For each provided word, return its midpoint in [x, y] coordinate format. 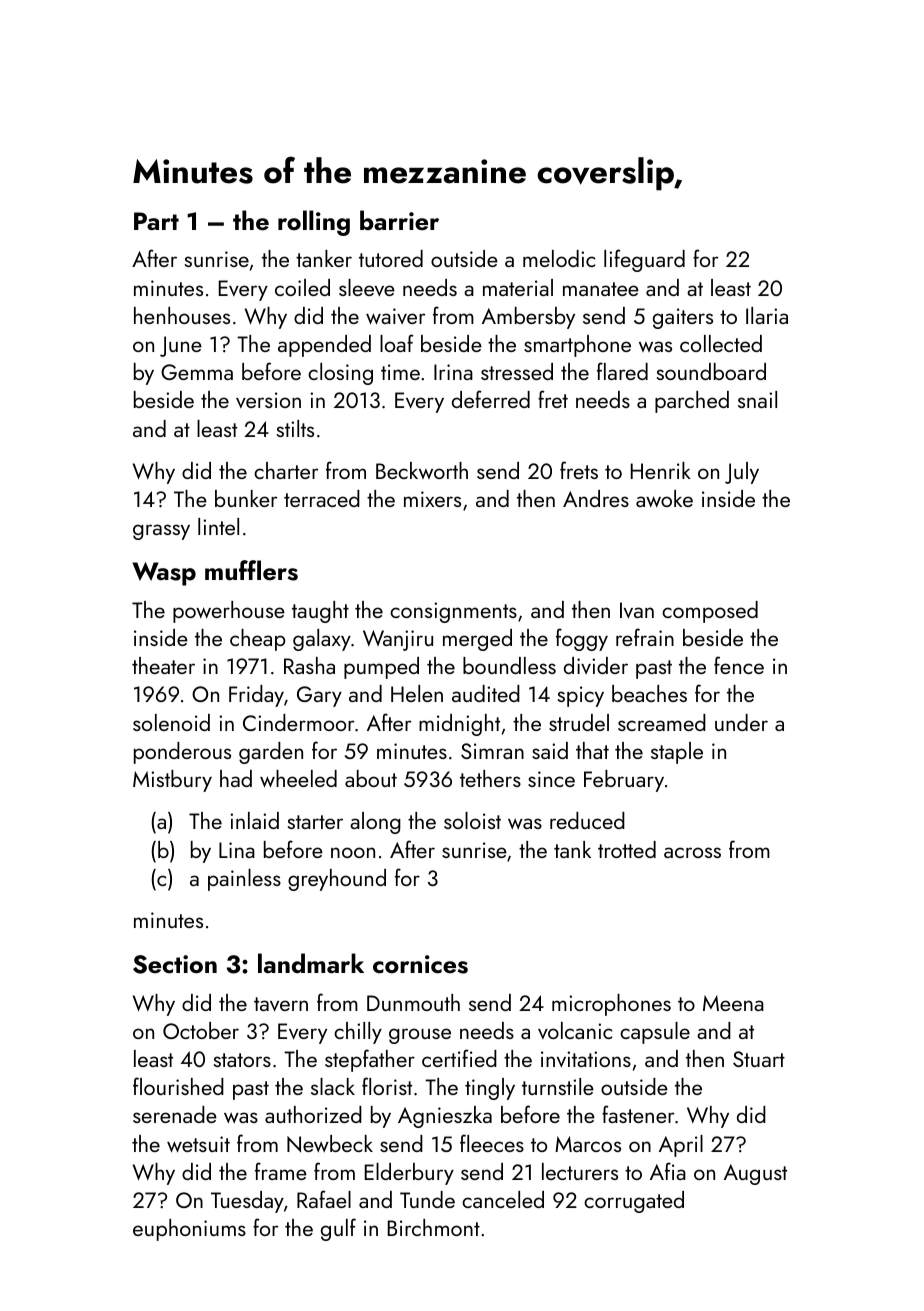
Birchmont [434, 1227]
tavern [281, 1004]
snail [757, 399]
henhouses [182, 315]
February [624, 781]
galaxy [322, 640]
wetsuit [198, 1144]
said [550, 750]
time [400, 372]
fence [739, 665]
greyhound [337, 880]
